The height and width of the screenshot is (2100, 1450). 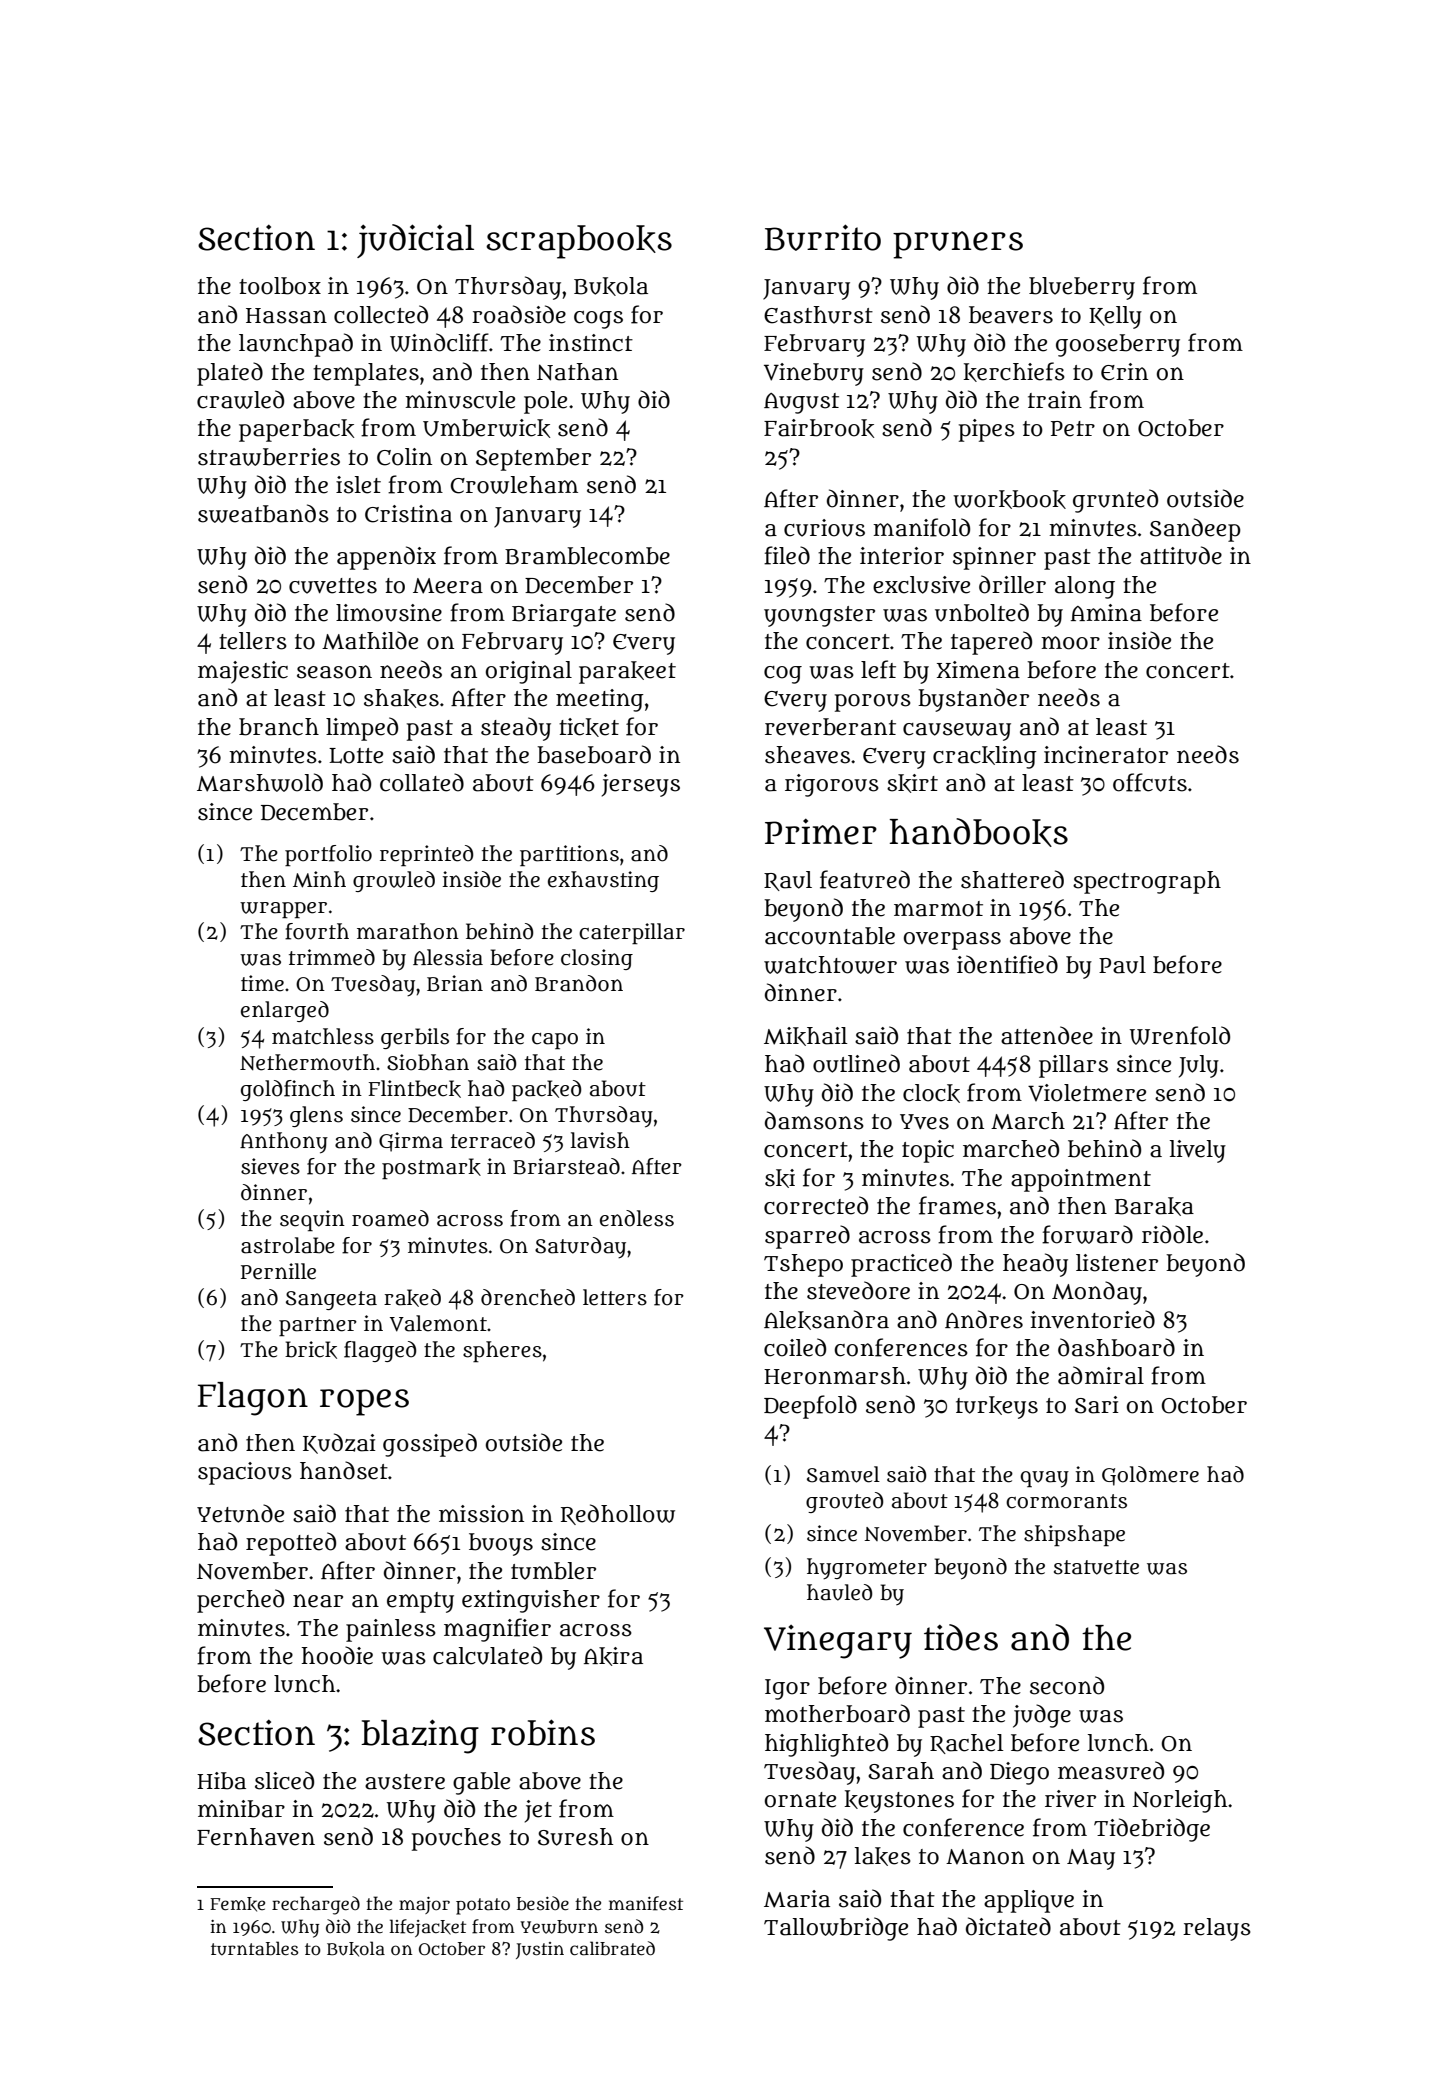 I want to click on offcuts, so click(x=1150, y=782).
